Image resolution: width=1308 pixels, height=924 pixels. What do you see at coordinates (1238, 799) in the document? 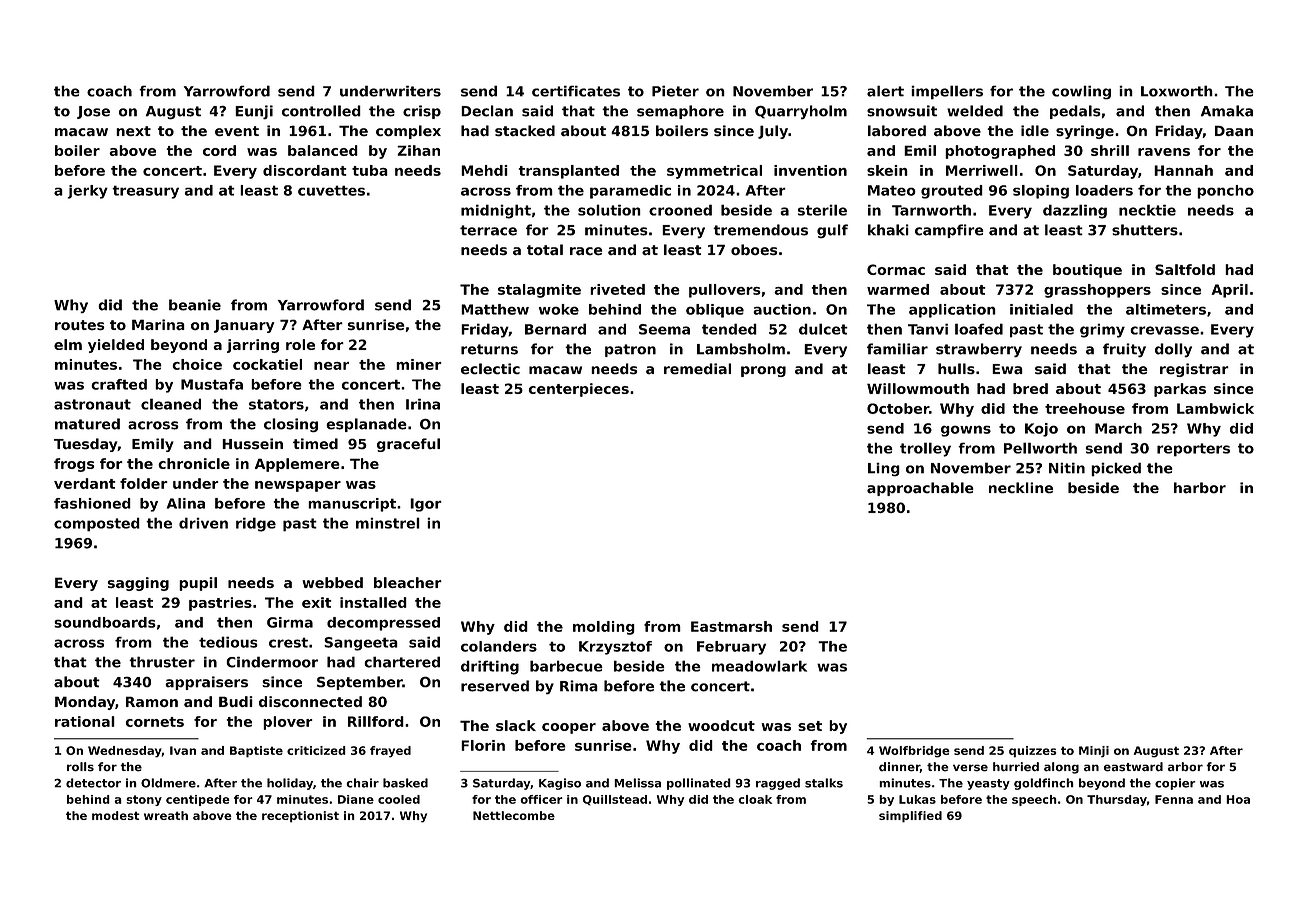
I see `Hoa` at bounding box center [1238, 799].
